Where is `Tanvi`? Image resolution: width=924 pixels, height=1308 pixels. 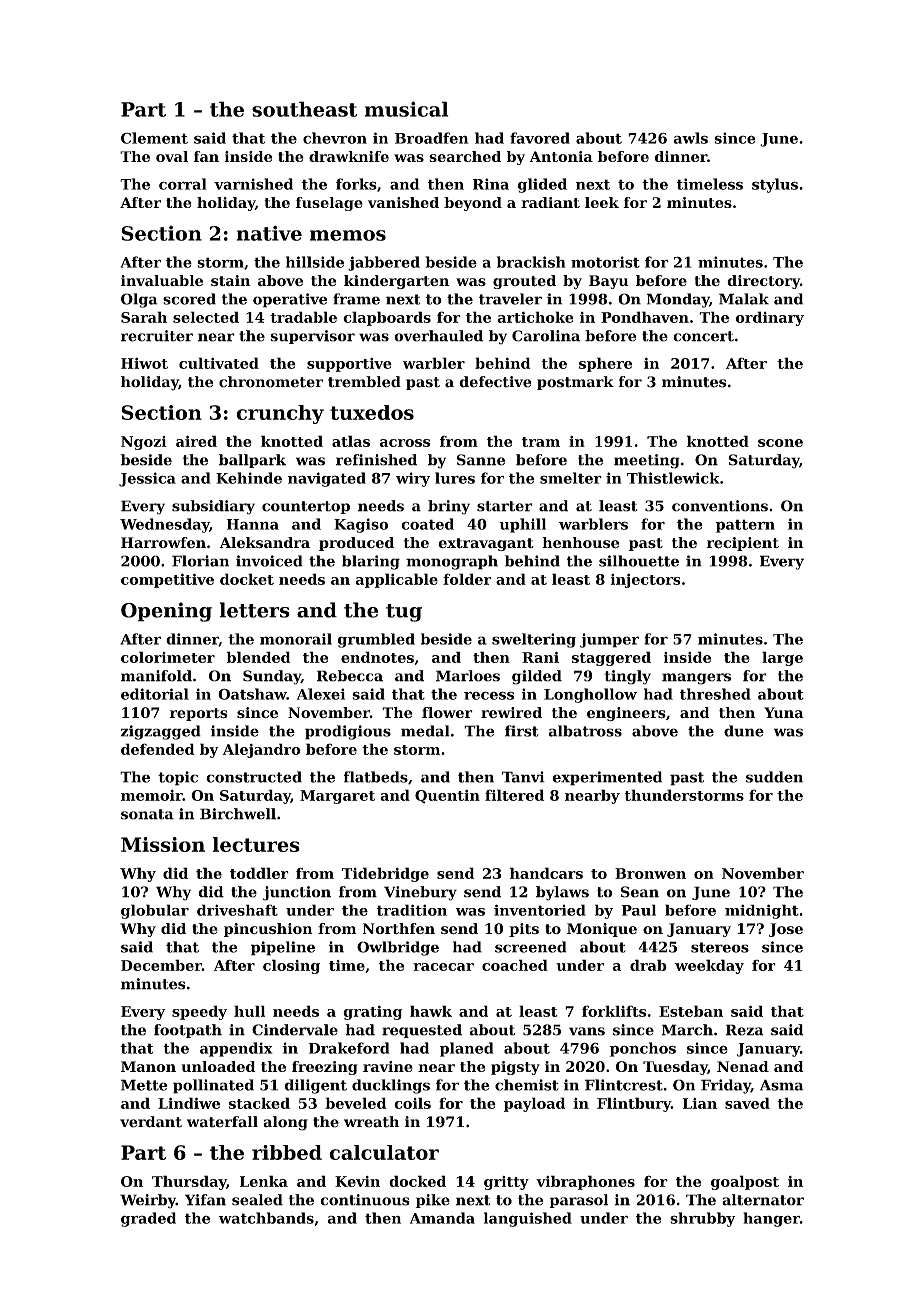
Tanvi is located at coordinates (523, 777).
